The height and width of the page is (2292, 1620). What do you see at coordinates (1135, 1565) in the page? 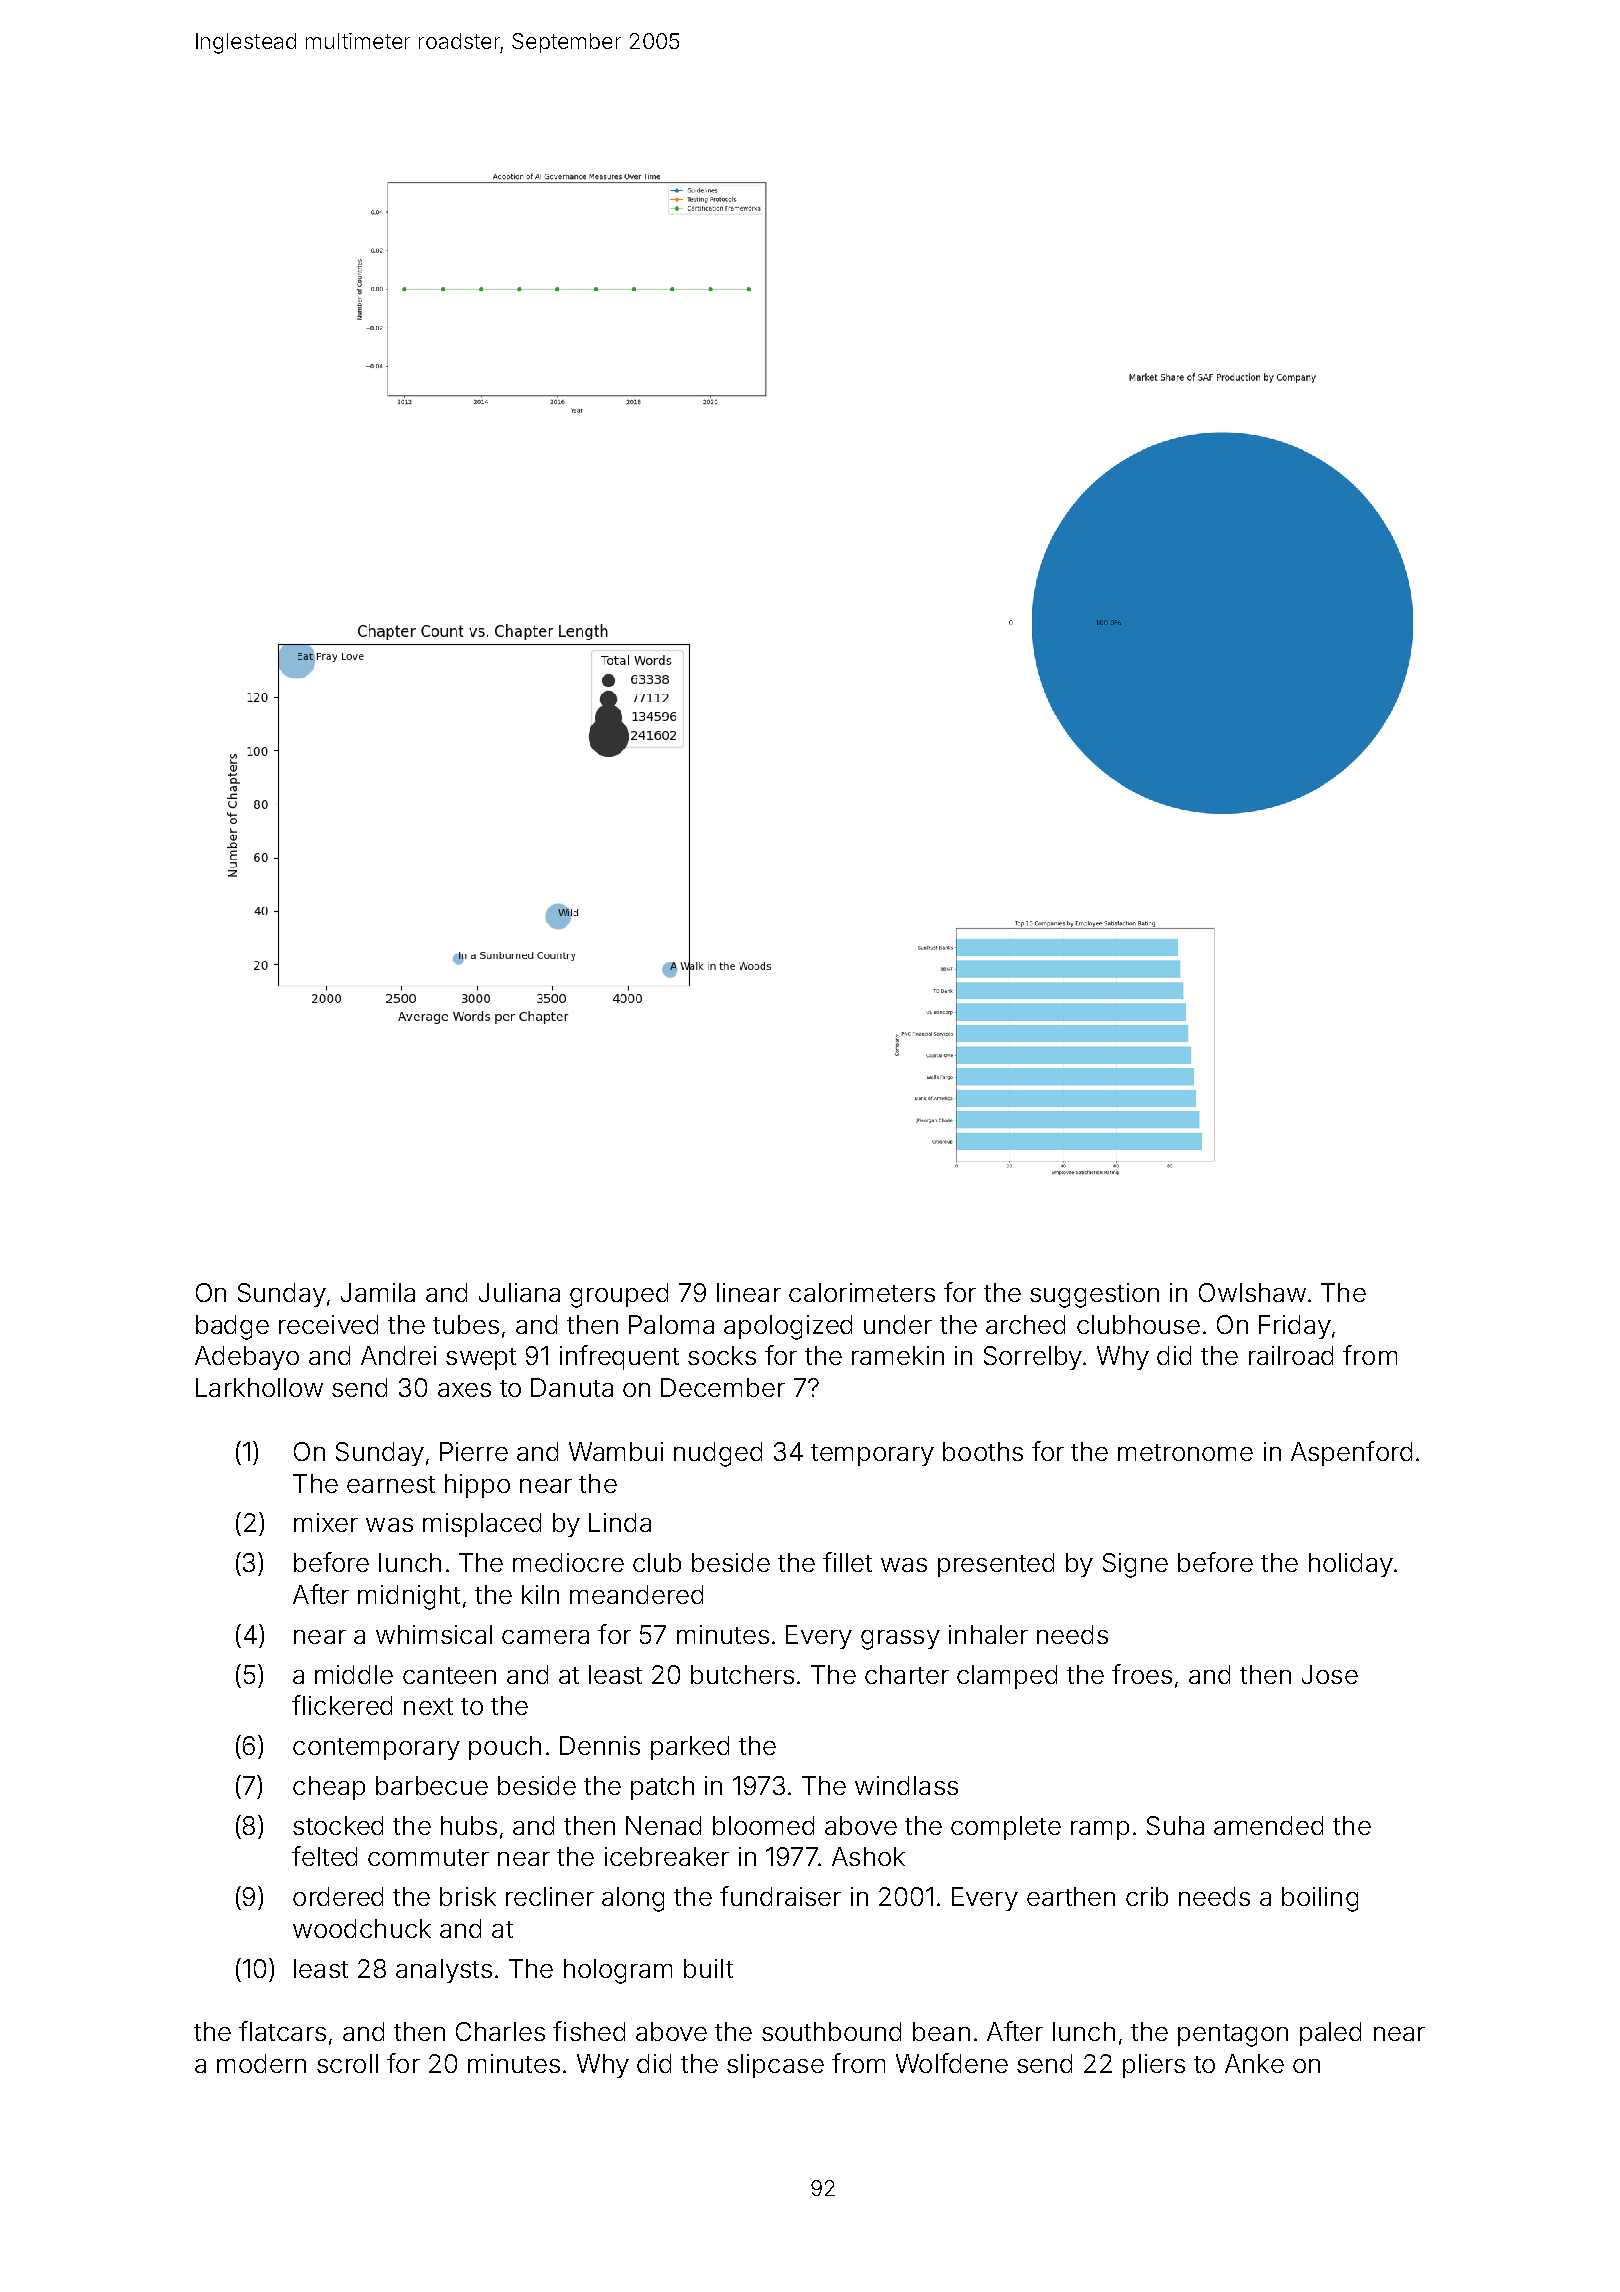
I see `Signe` at bounding box center [1135, 1565].
